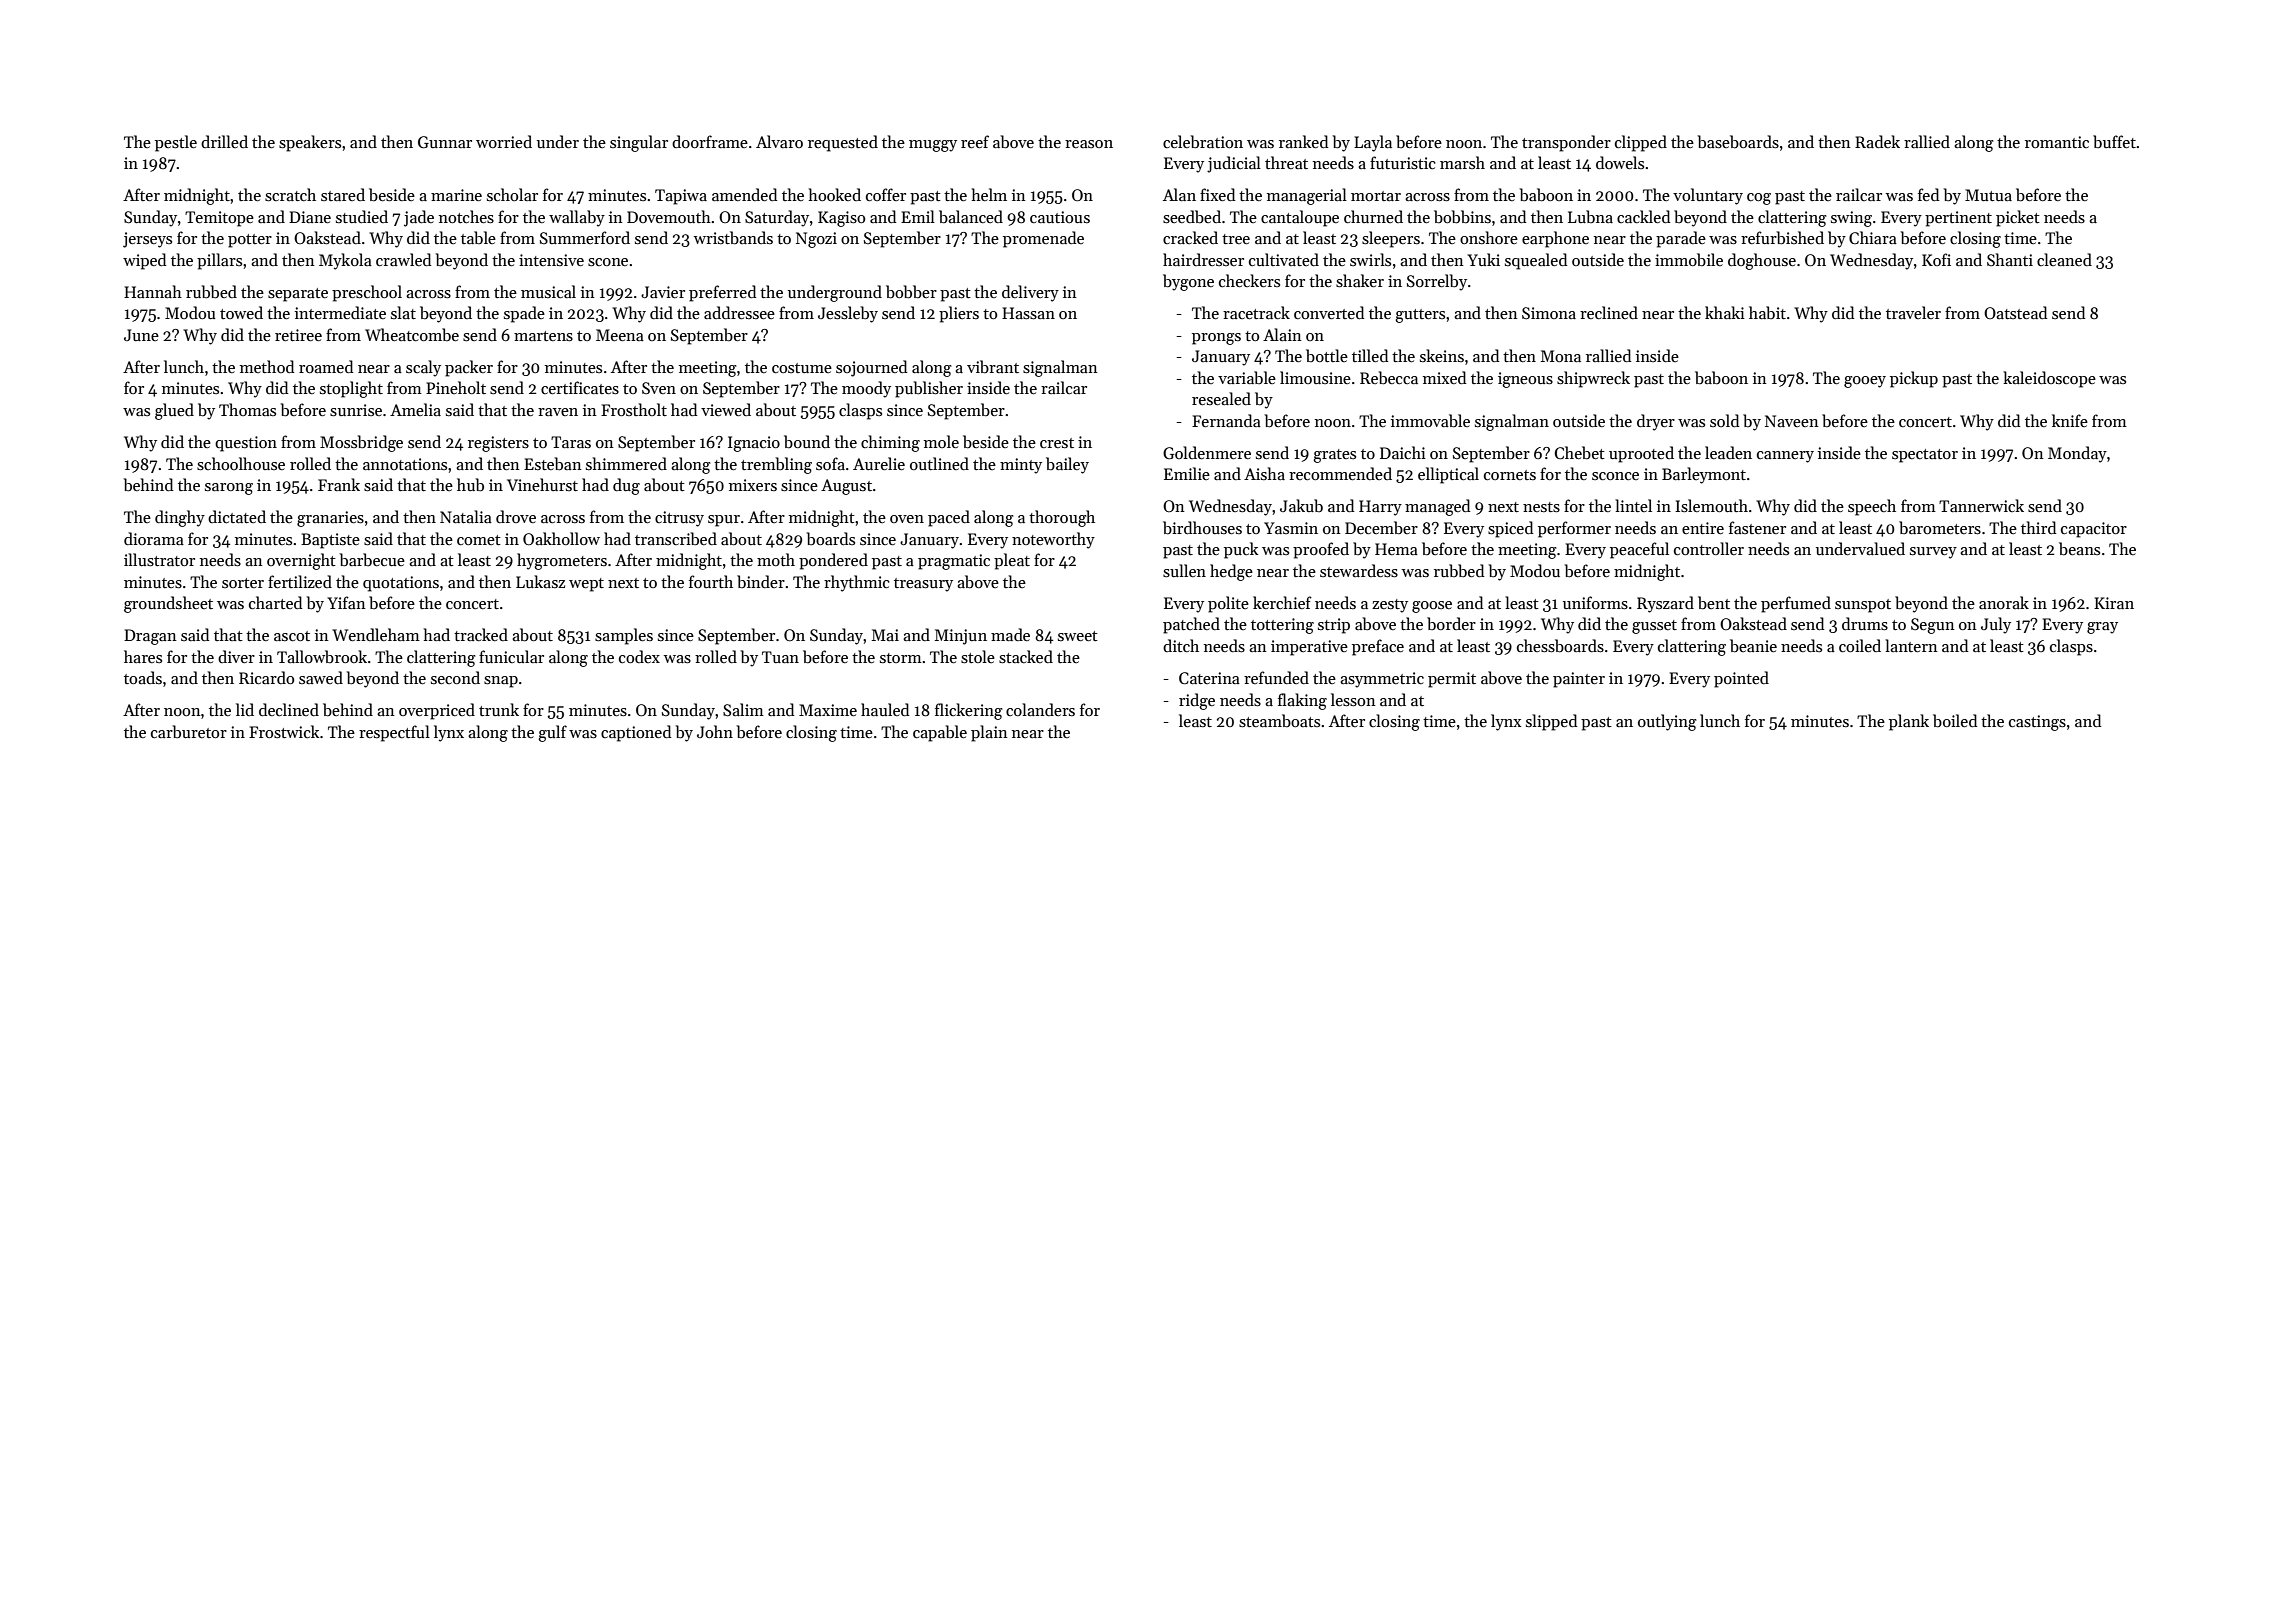 The image size is (2277, 1610). I want to click on sarong, so click(229, 489).
